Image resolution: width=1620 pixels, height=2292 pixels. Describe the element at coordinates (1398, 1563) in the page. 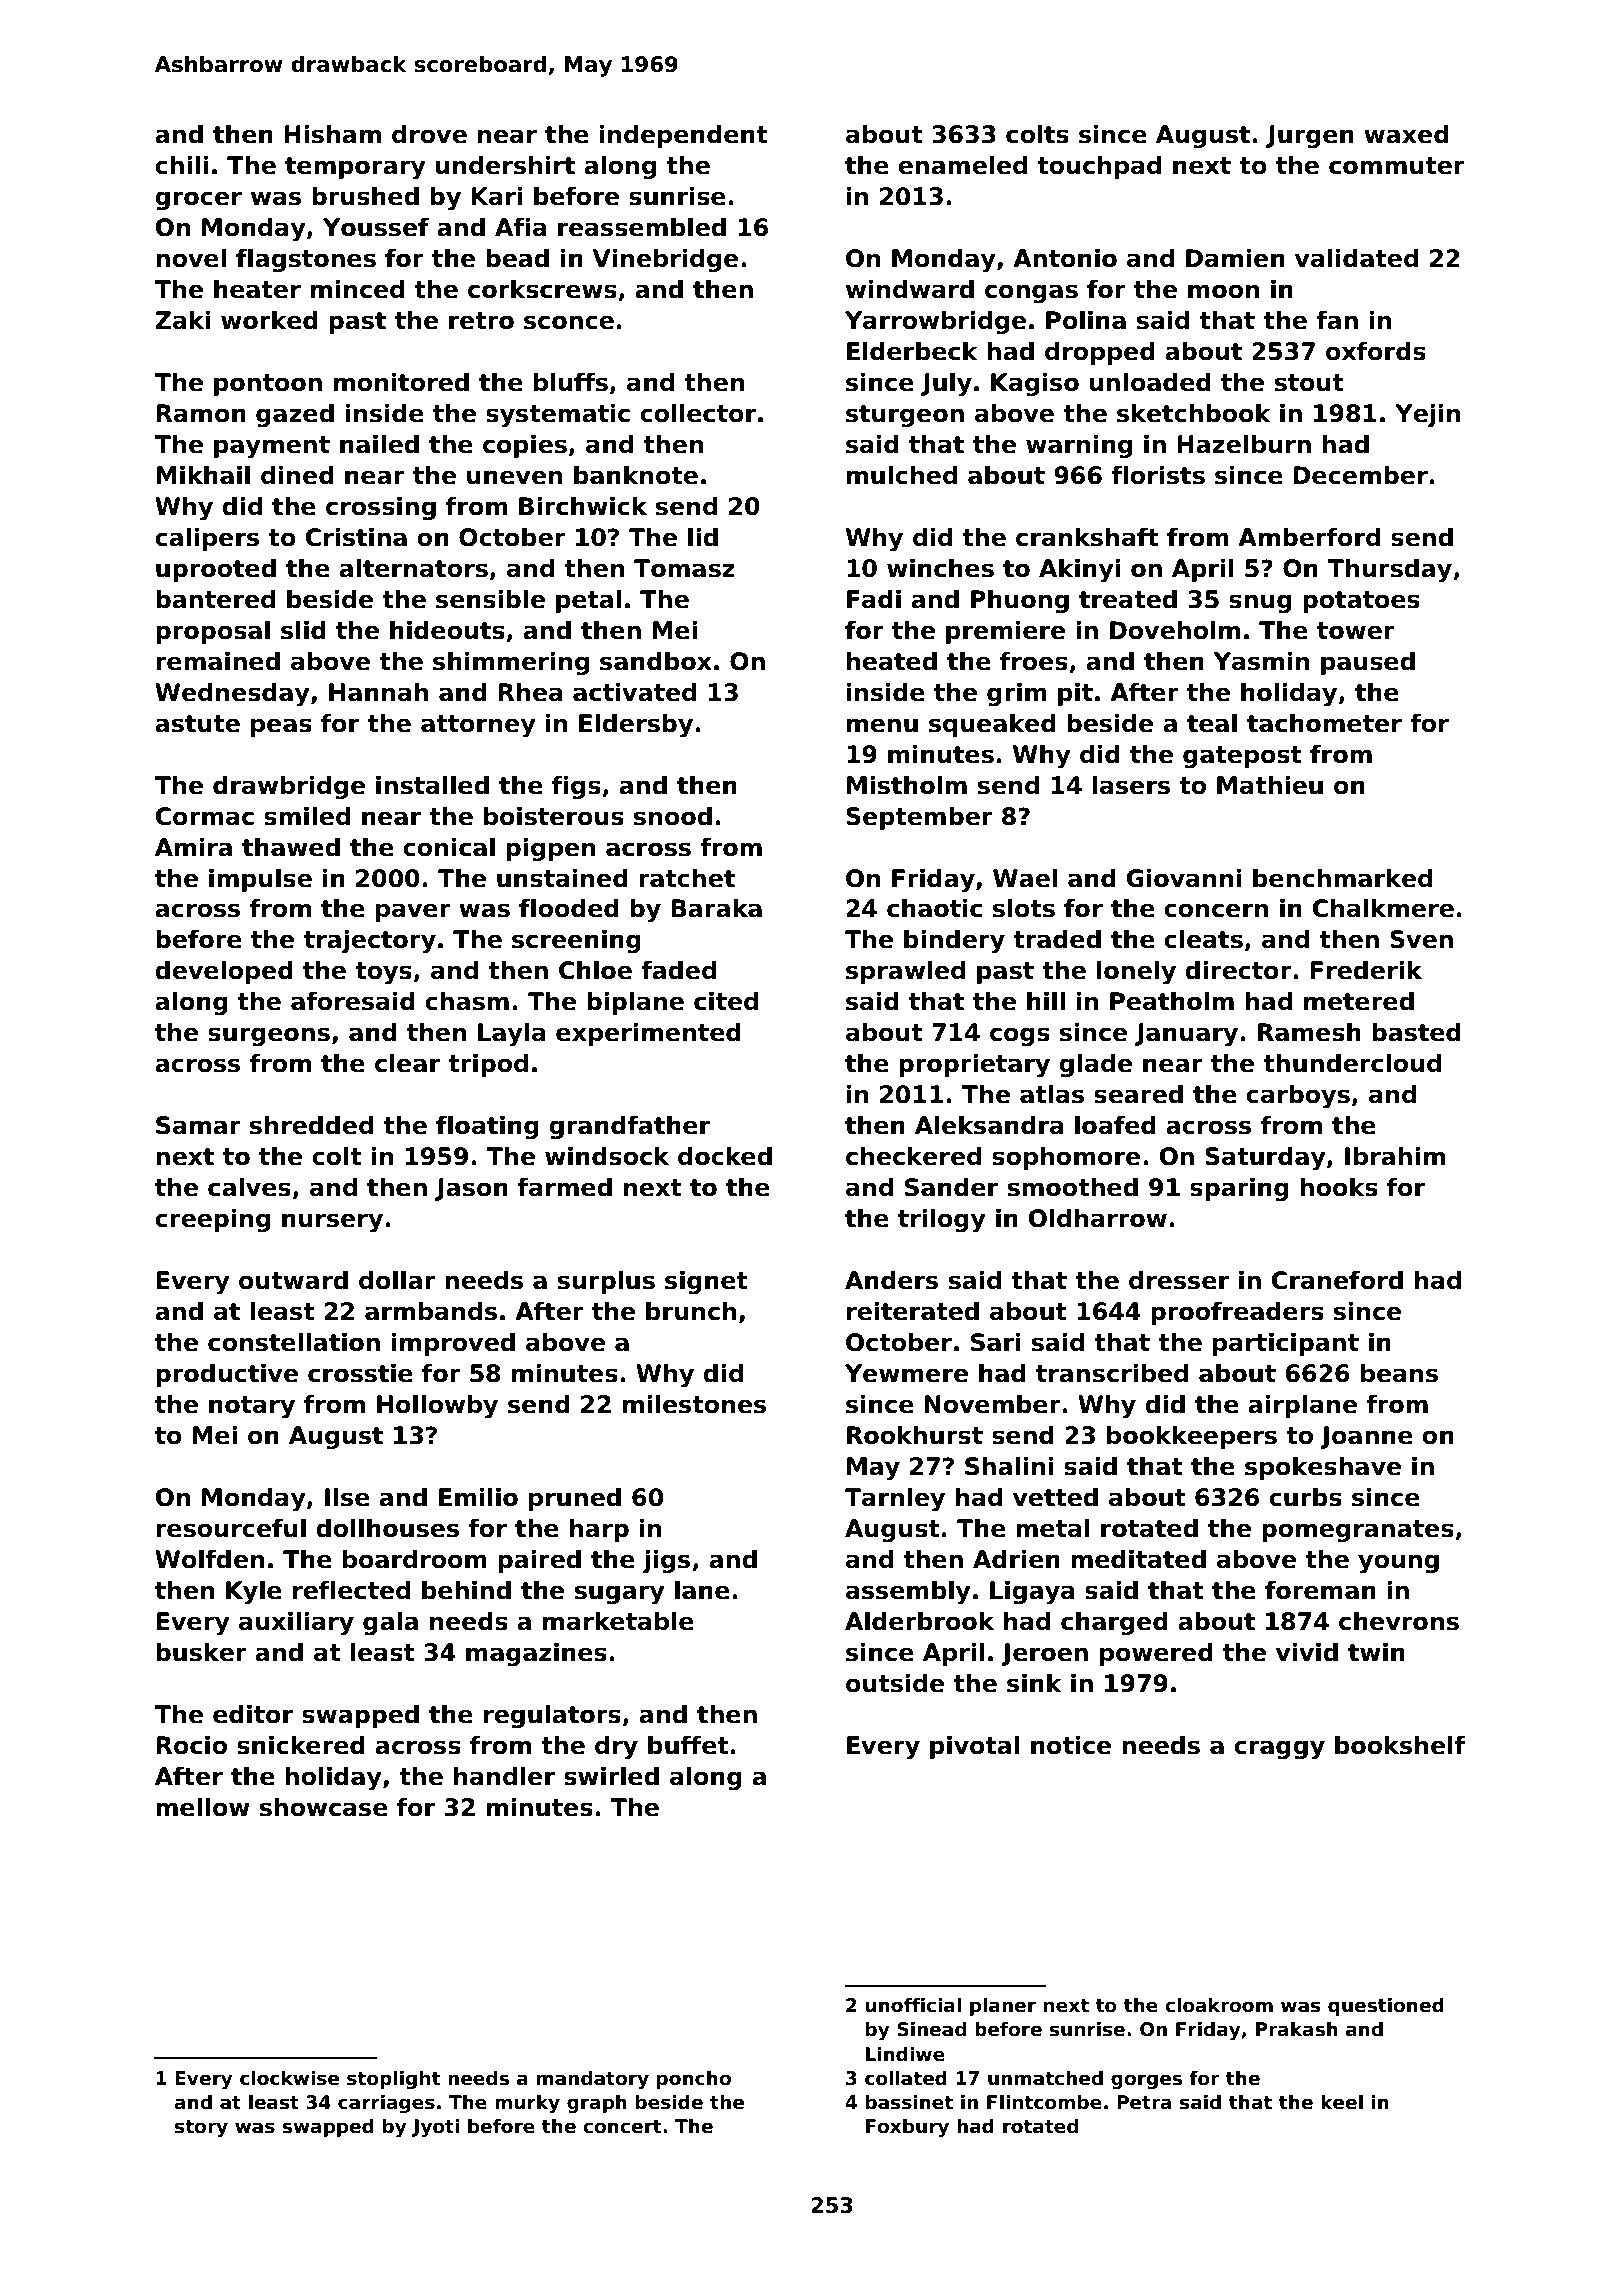

I see `young` at that location.
